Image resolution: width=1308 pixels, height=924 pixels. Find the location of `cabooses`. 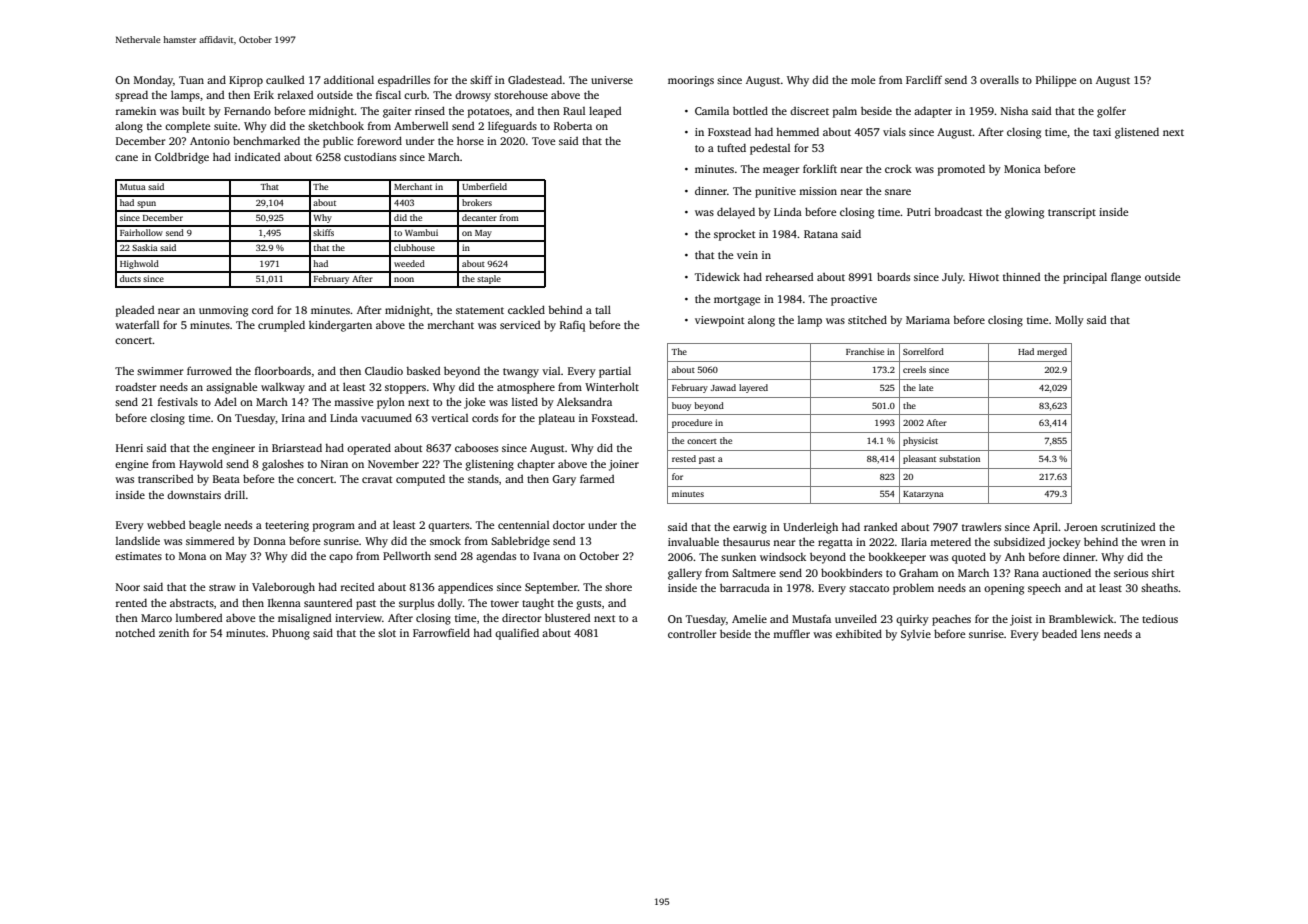

cabooses is located at coordinates (476, 448).
